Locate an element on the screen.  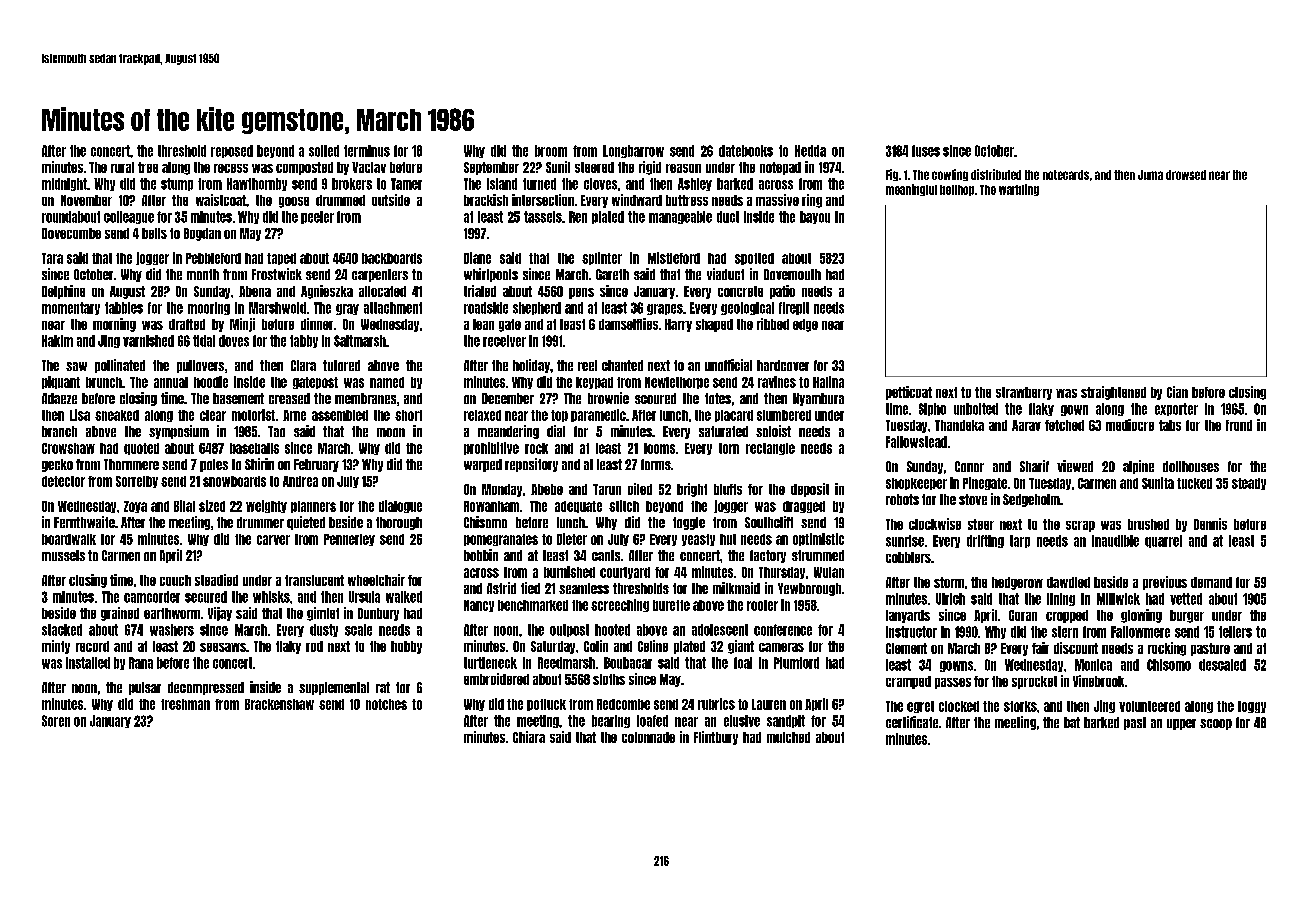
datebooks is located at coordinates (746, 151).
